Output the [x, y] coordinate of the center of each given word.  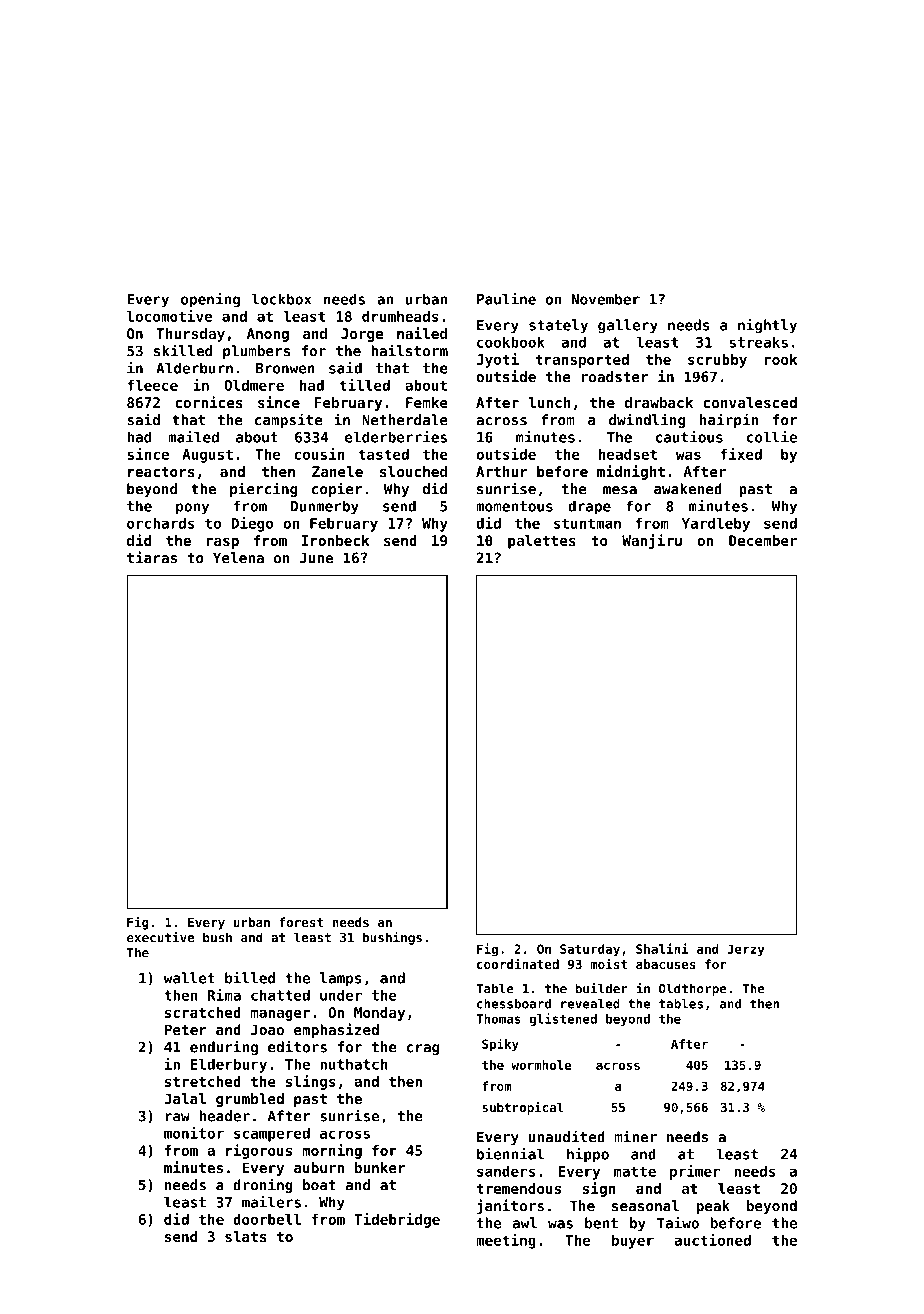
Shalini [662, 948]
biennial [510, 1154]
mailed [193, 437]
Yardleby [716, 524]
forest [301, 922]
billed [250, 977]
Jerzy [746, 950]
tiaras [152, 557]
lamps [341, 979]
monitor [194, 1133]
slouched [413, 471]
